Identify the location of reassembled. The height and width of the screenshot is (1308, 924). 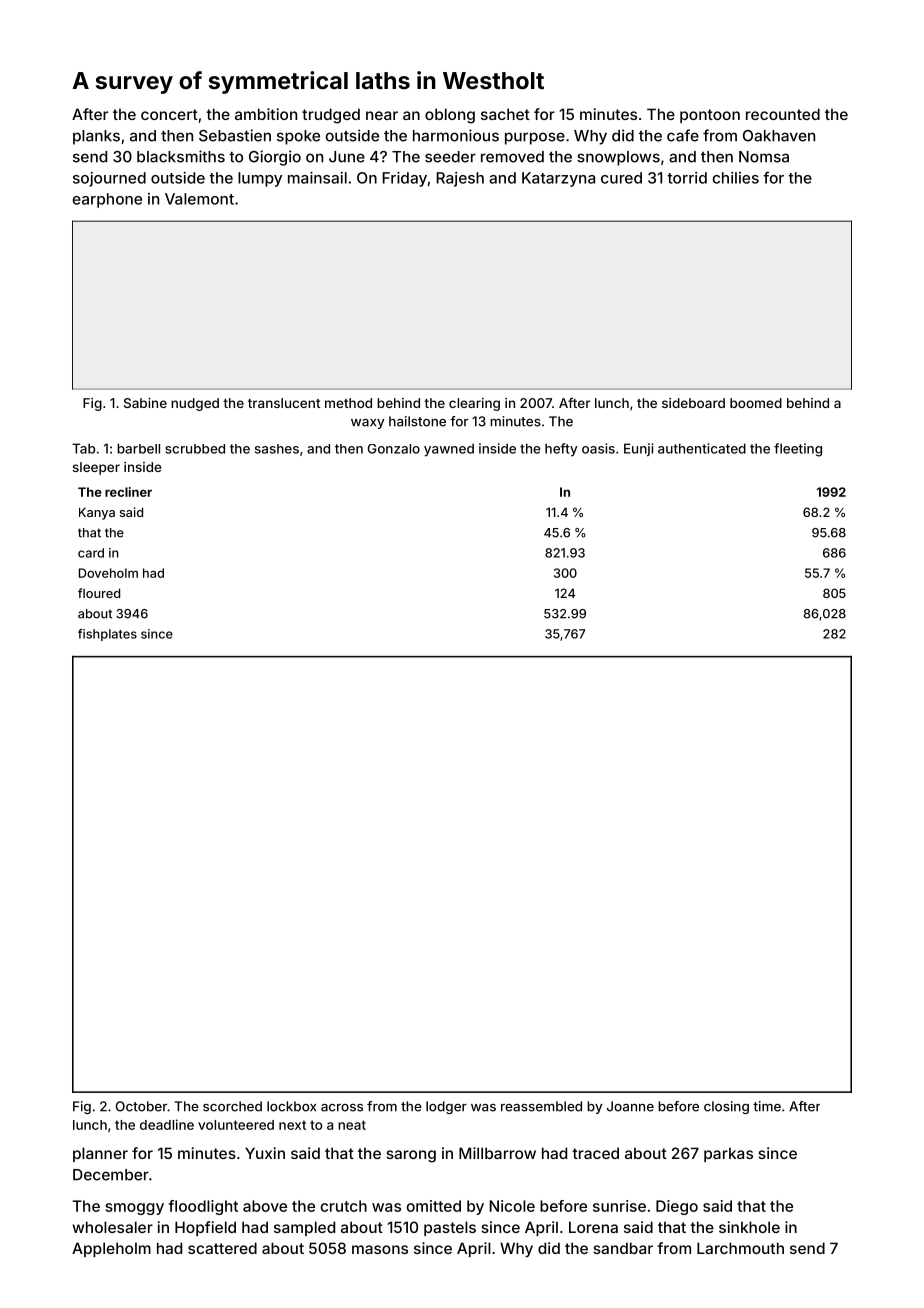
(541, 1106).
